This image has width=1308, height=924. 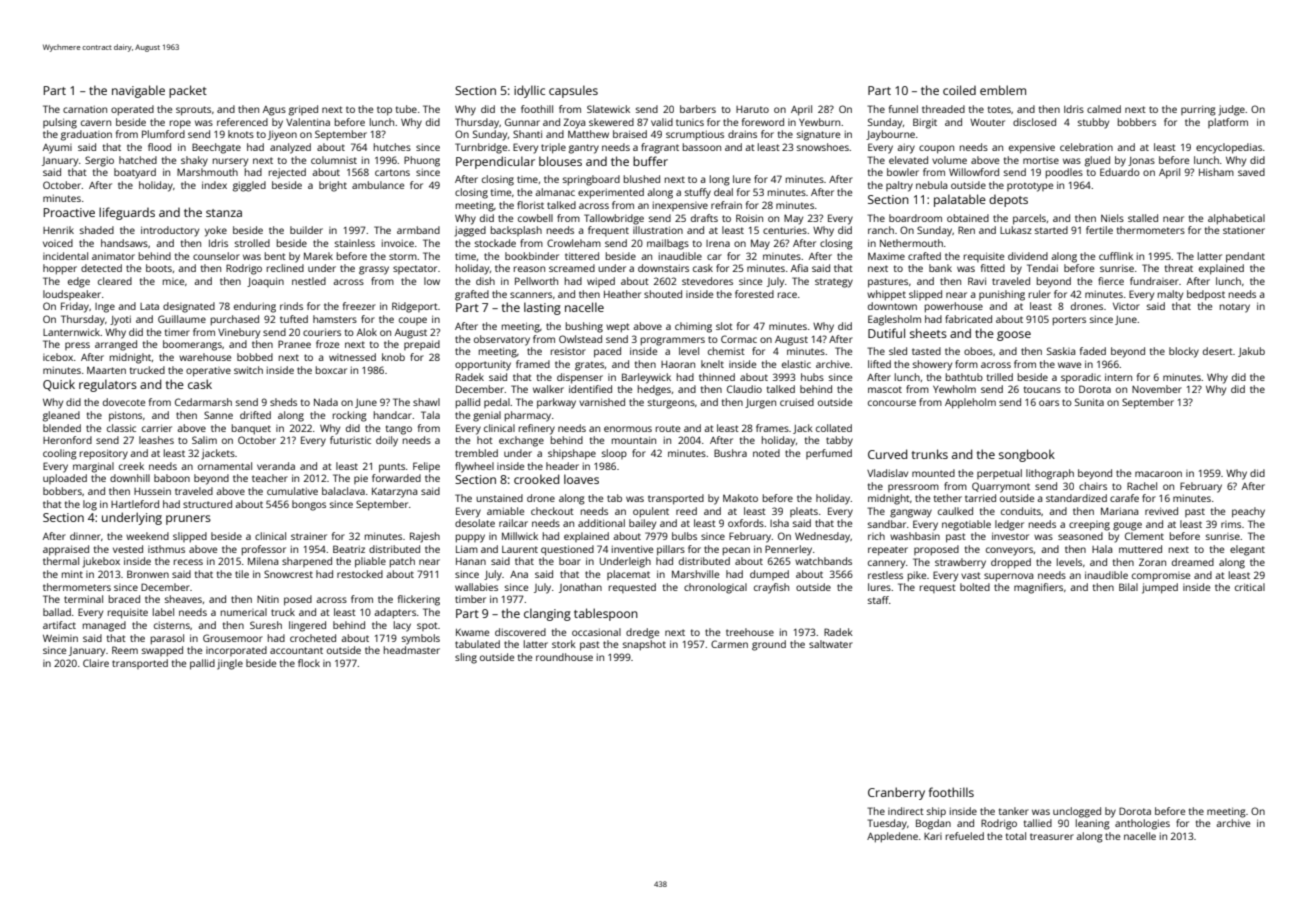 What do you see at coordinates (495, 243) in the image?
I see `stockade` at bounding box center [495, 243].
